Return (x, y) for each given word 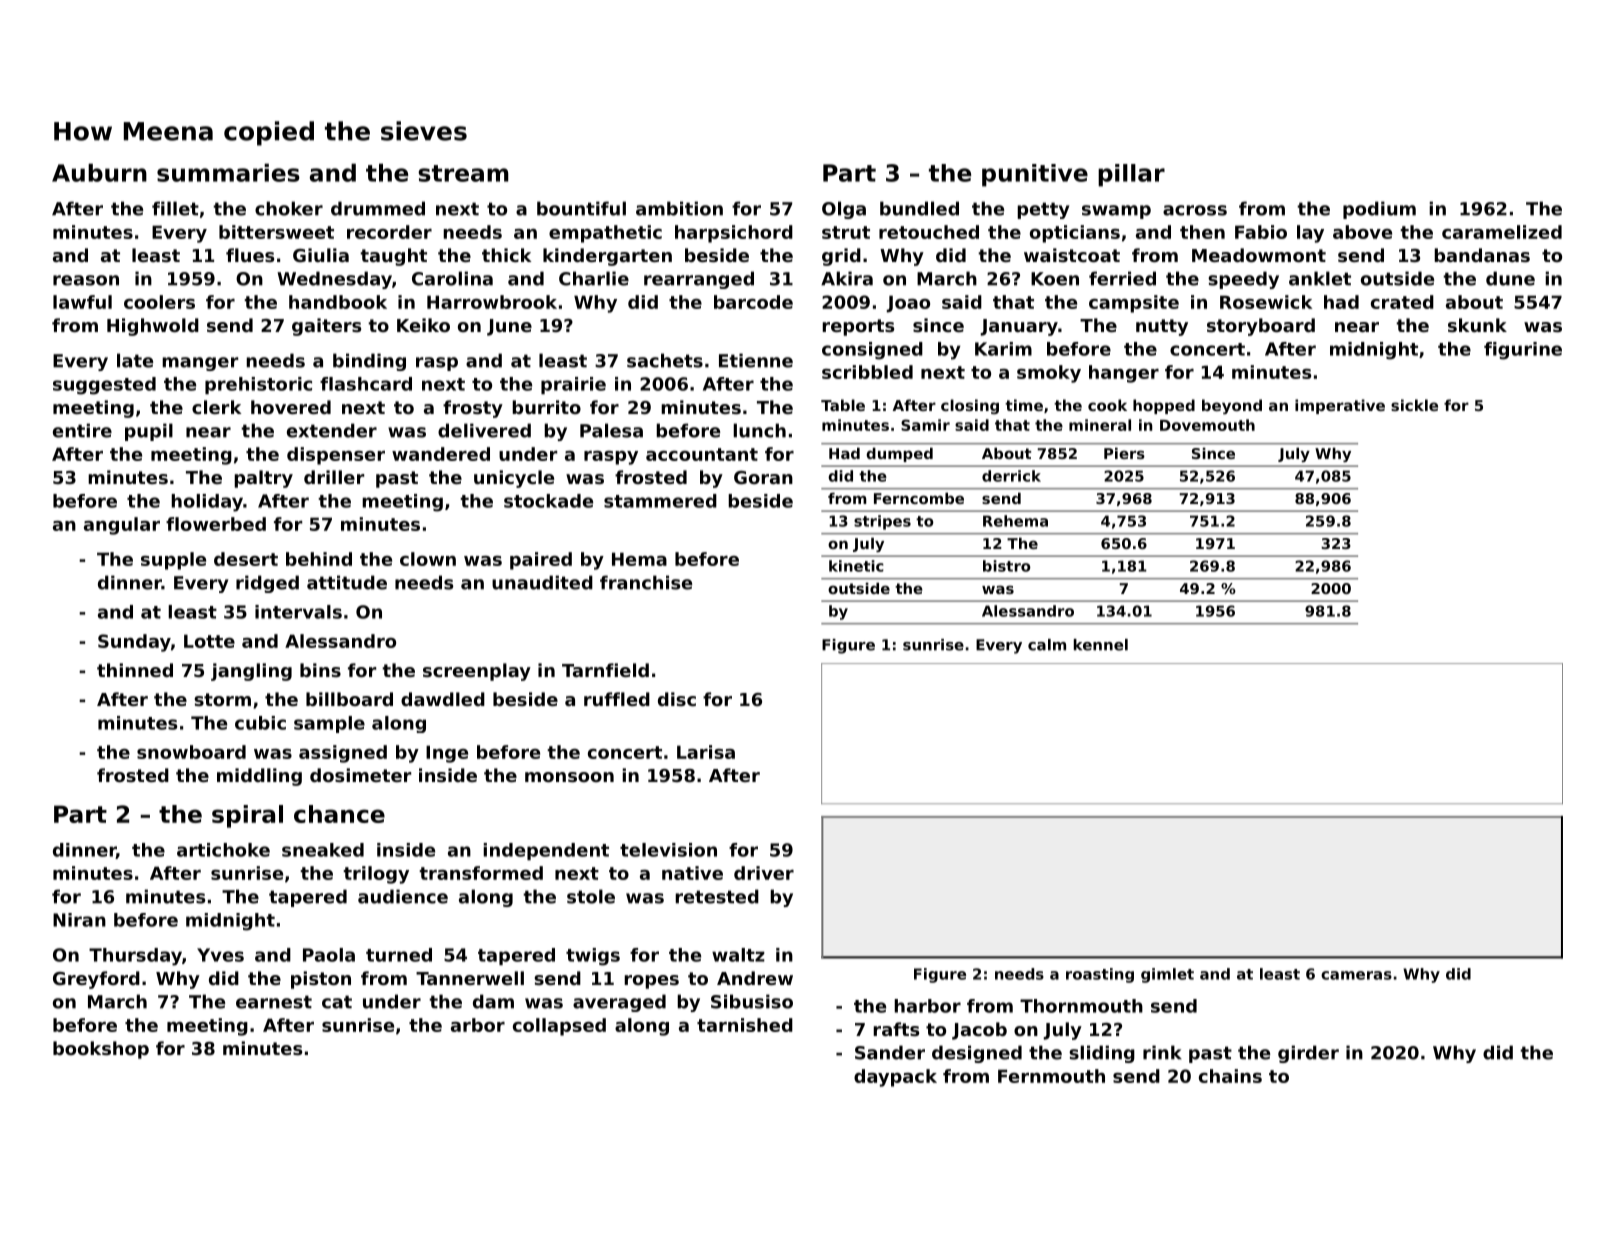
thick (507, 255)
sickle (1414, 405)
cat (337, 1002)
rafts (896, 1029)
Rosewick (1266, 302)
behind (319, 559)
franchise (646, 582)
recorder (389, 232)
